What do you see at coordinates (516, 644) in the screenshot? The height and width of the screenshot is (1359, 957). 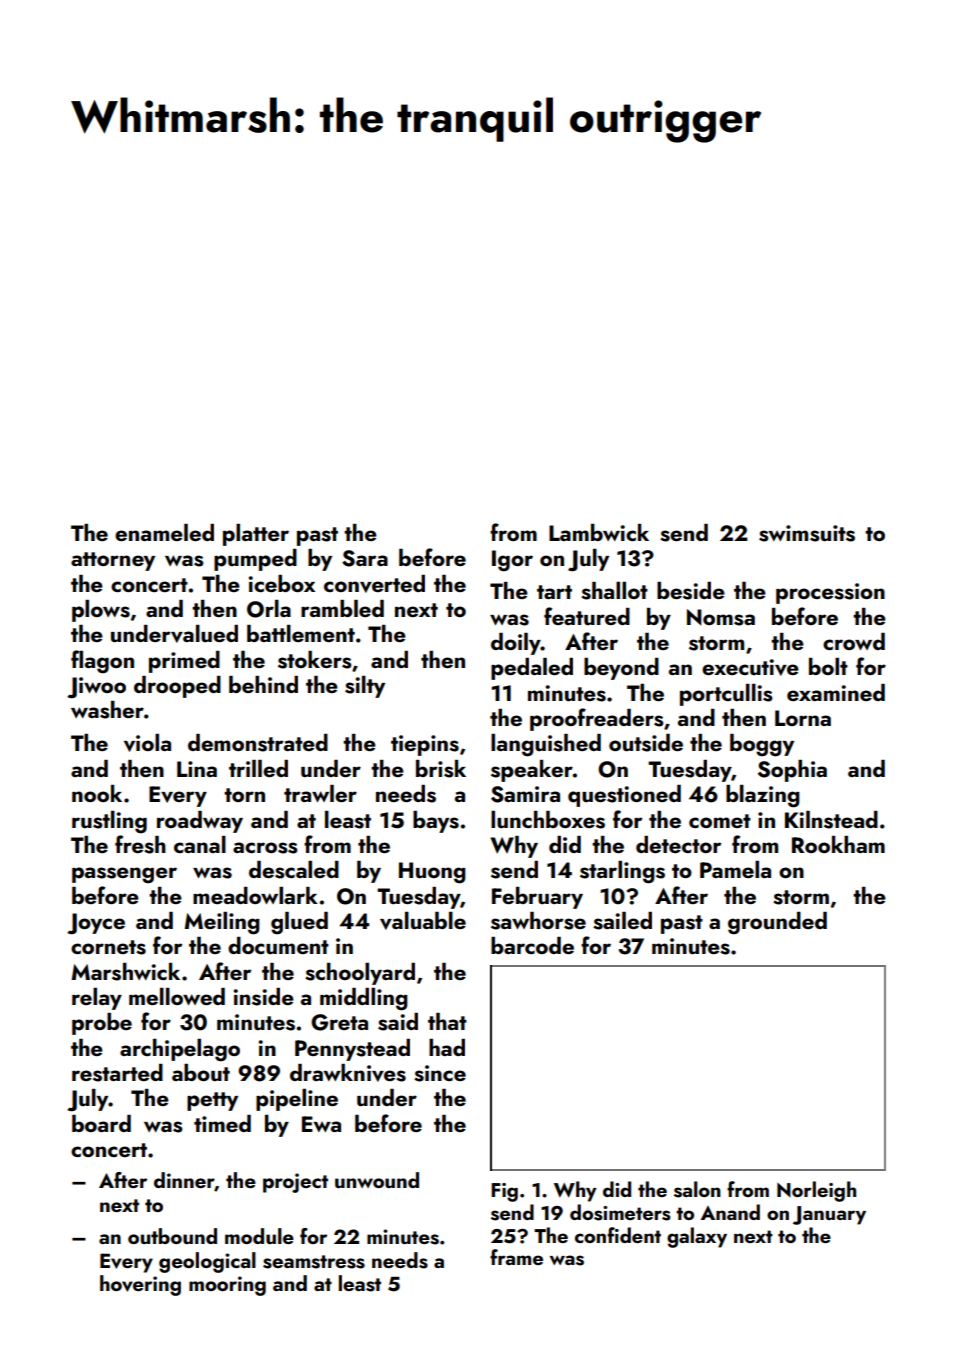 I see `doily` at bounding box center [516, 644].
